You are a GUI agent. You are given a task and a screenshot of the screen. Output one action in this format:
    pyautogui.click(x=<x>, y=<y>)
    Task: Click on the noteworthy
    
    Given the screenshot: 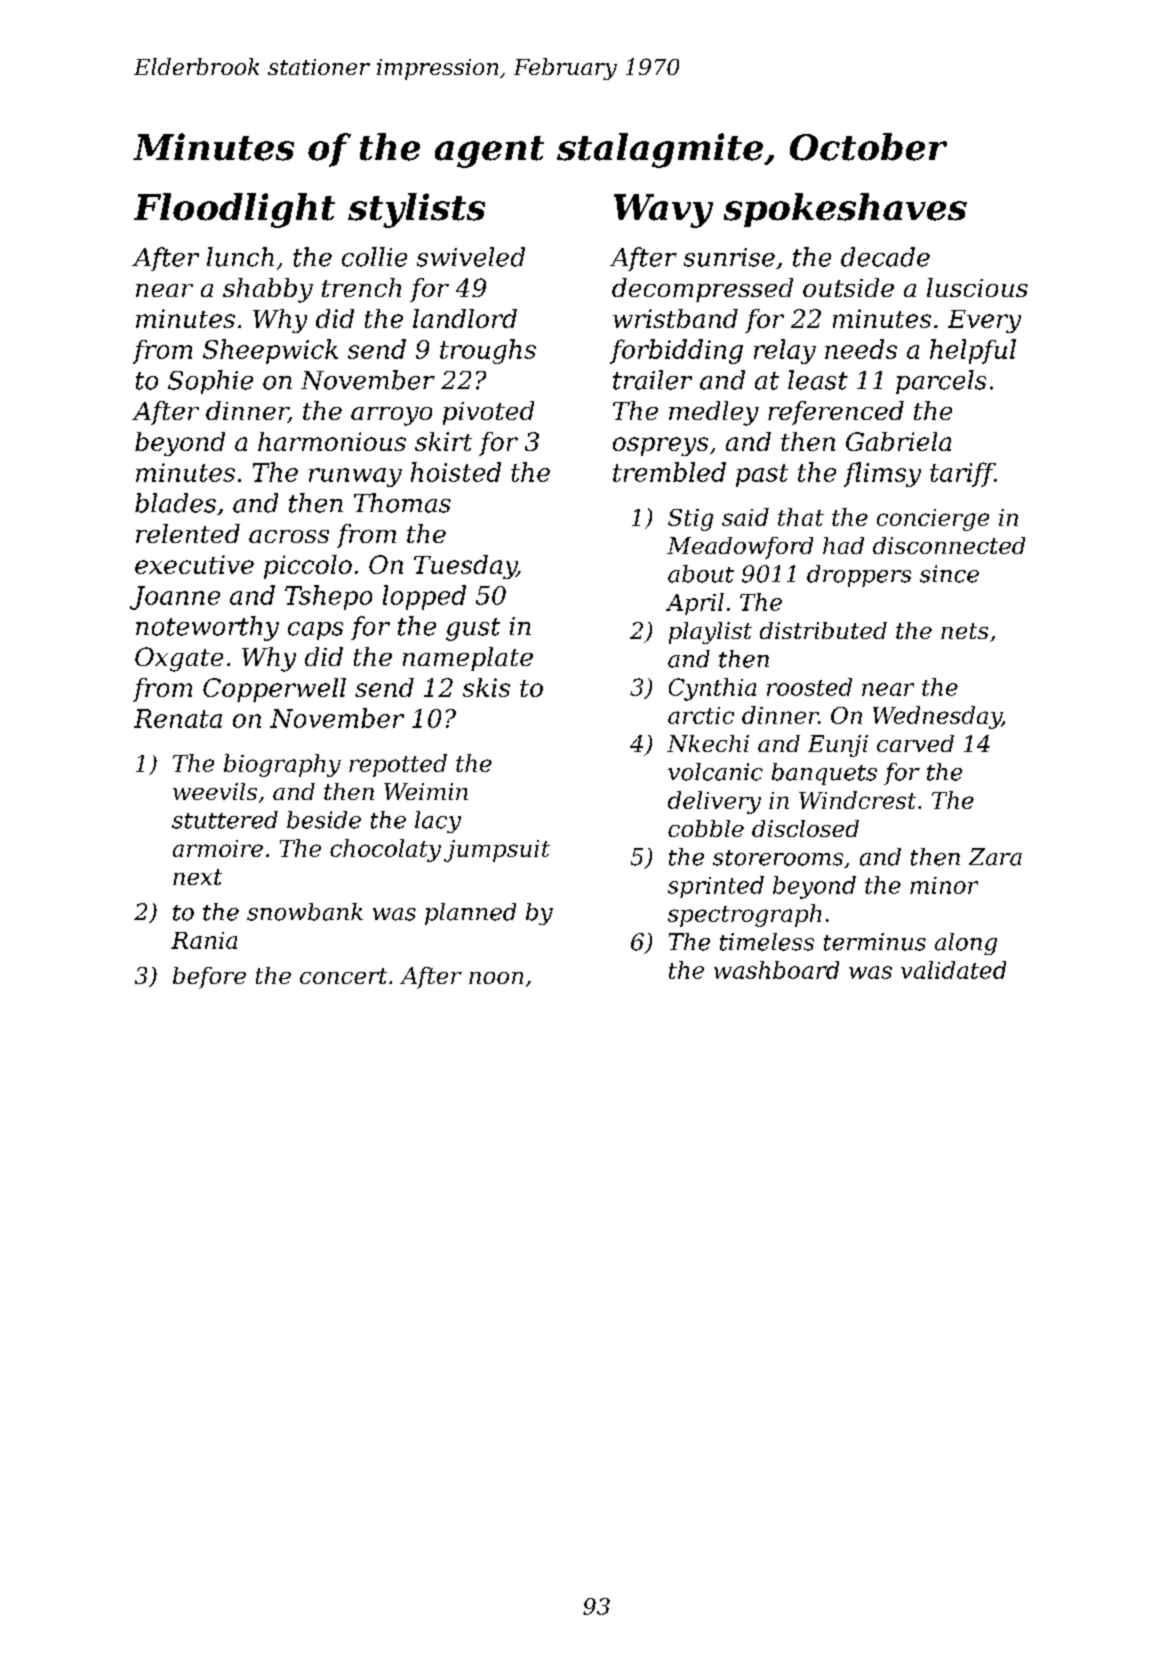 What is the action you would take?
    pyautogui.click(x=207, y=628)
